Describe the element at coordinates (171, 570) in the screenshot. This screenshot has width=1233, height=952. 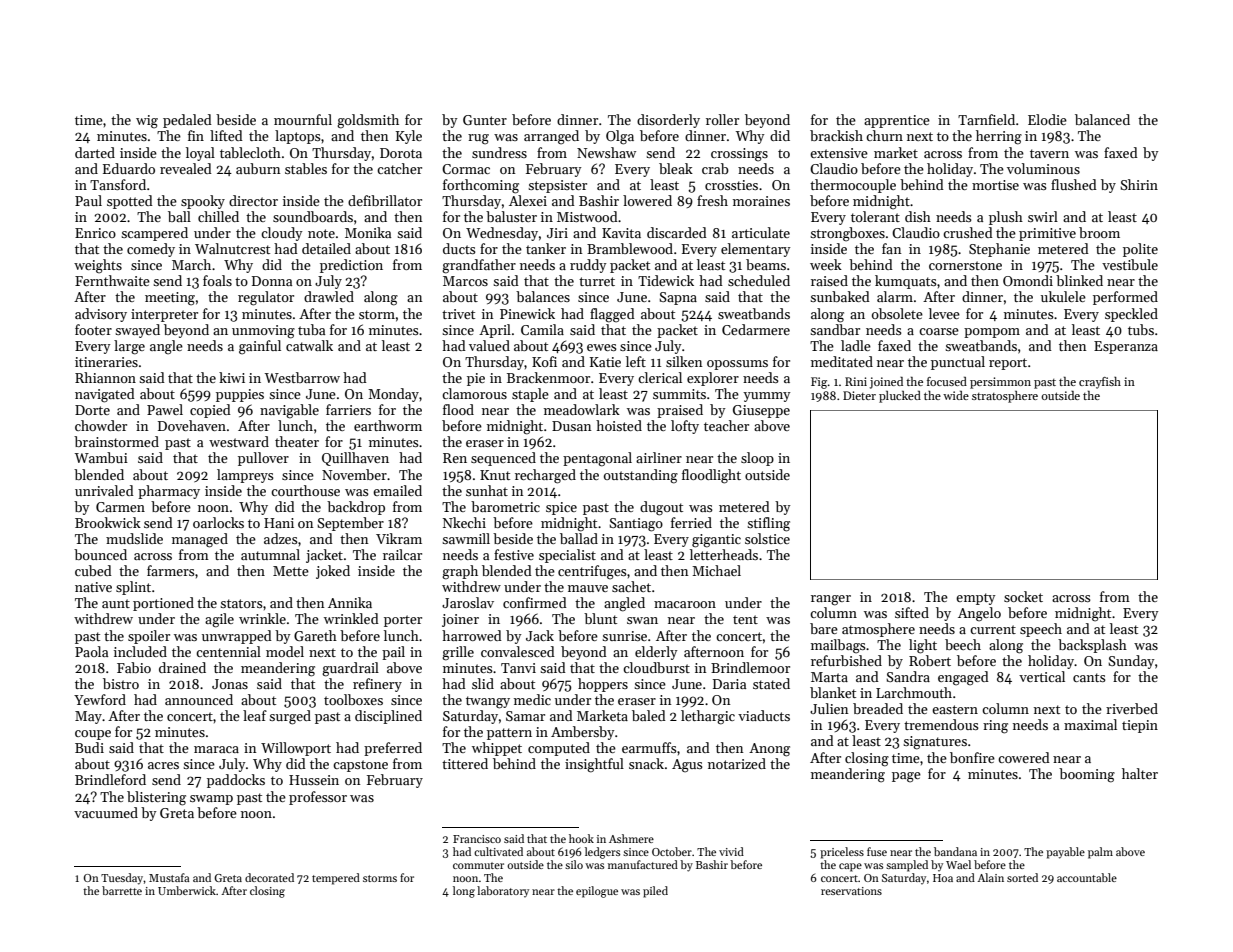
I see `farmers` at that location.
